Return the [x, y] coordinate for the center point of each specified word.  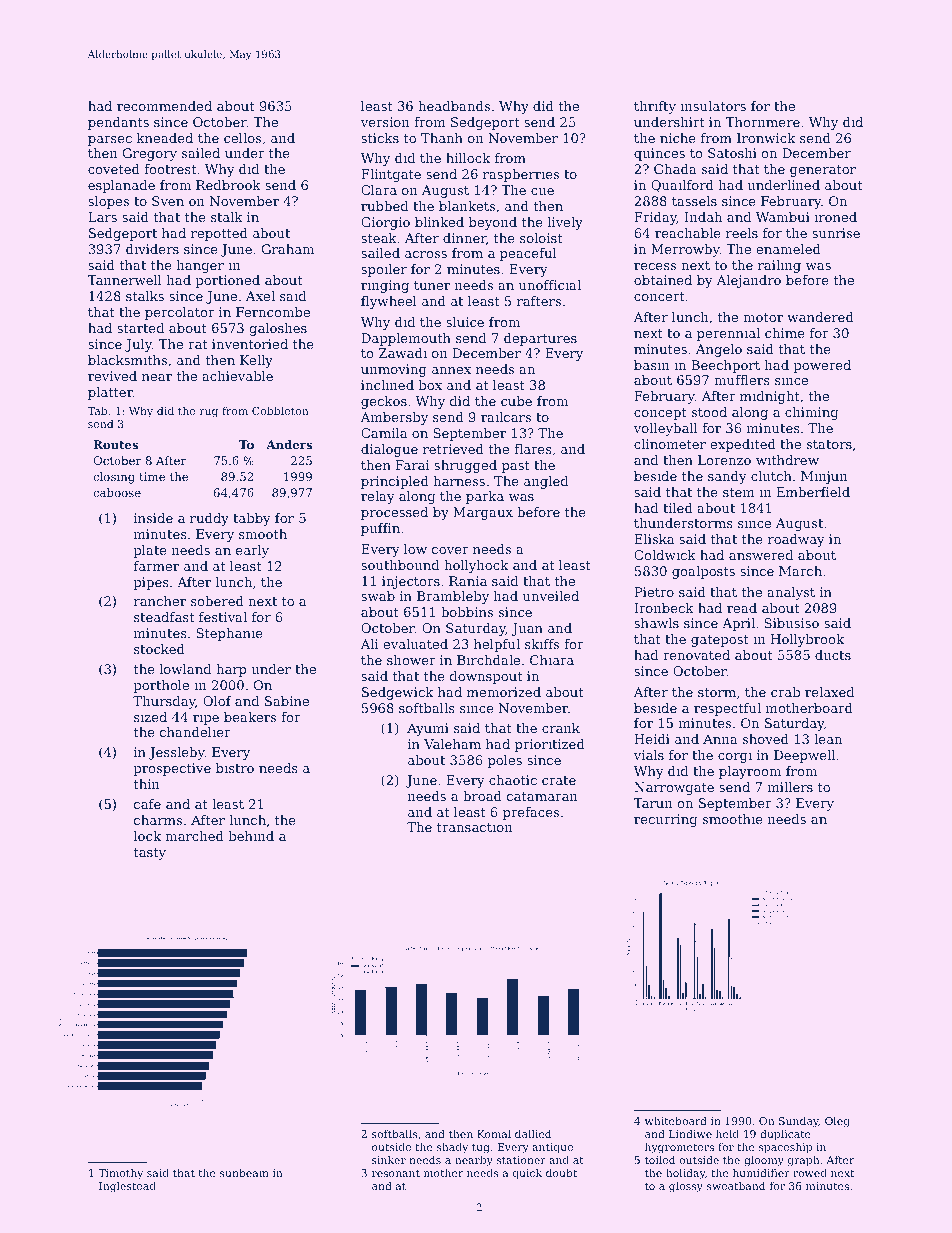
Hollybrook [807, 640]
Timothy [120, 1174]
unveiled [551, 596]
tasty [149, 854]
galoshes [278, 329]
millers [790, 787]
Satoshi [732, 153]
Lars [102, 217]
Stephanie [229, 634]
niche [678, 138]
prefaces [531, 813]
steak [379, 238]
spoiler [384, 270]
